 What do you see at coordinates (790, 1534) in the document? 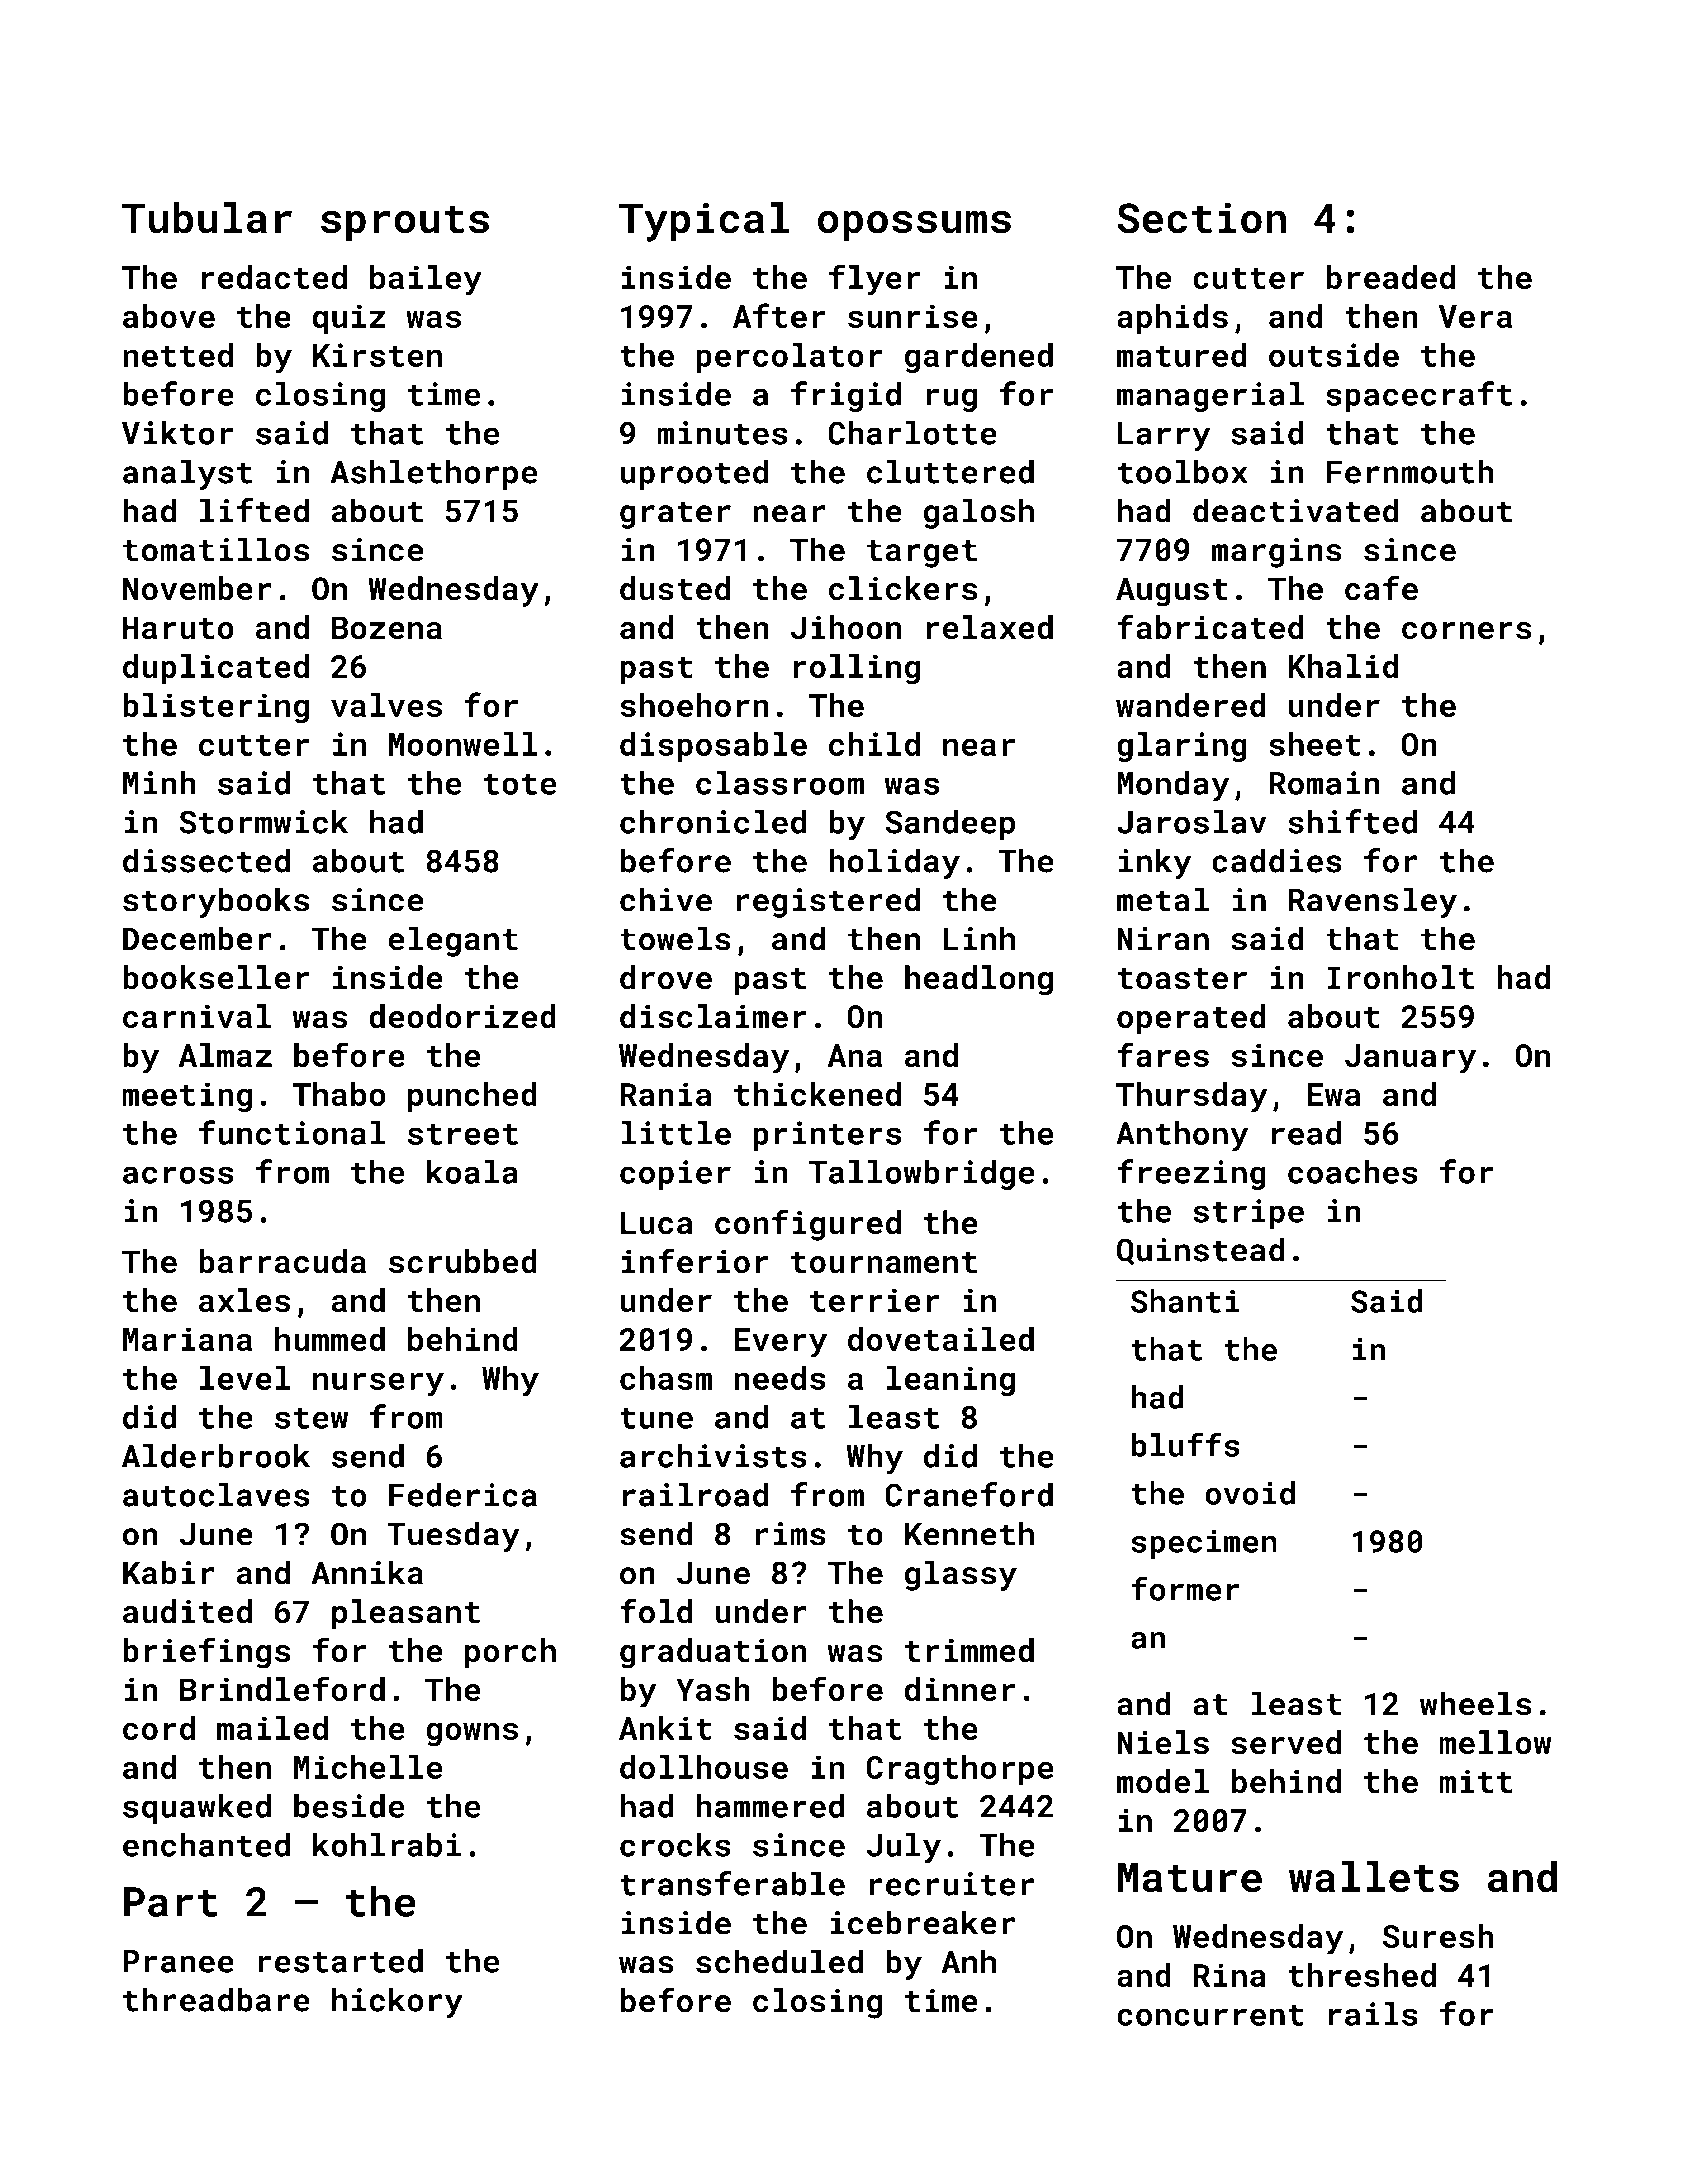
I see `rims` at bounding box center [790, 1534].
